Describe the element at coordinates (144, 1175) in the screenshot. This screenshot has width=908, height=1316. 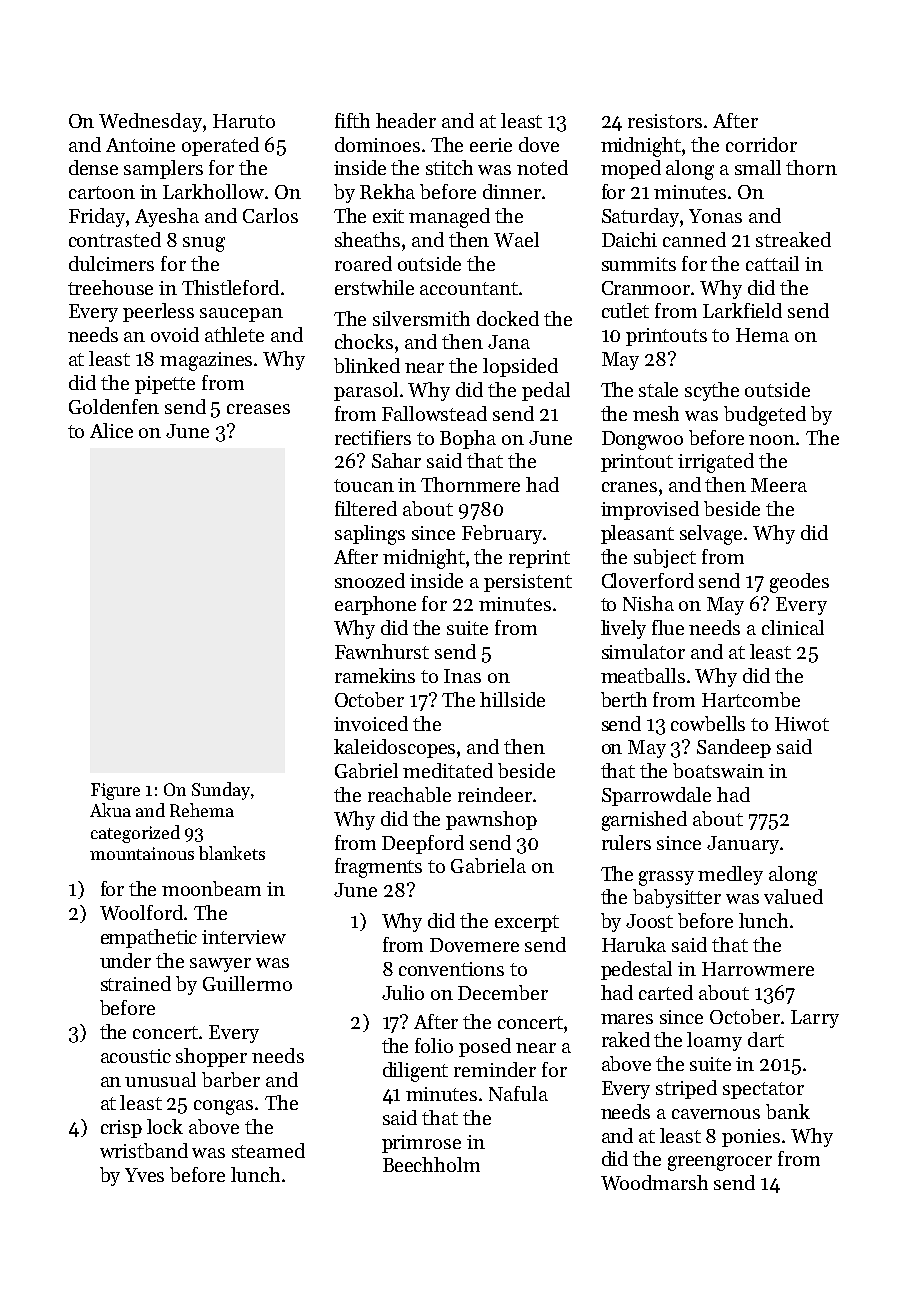
I see `Yves` at that location.
